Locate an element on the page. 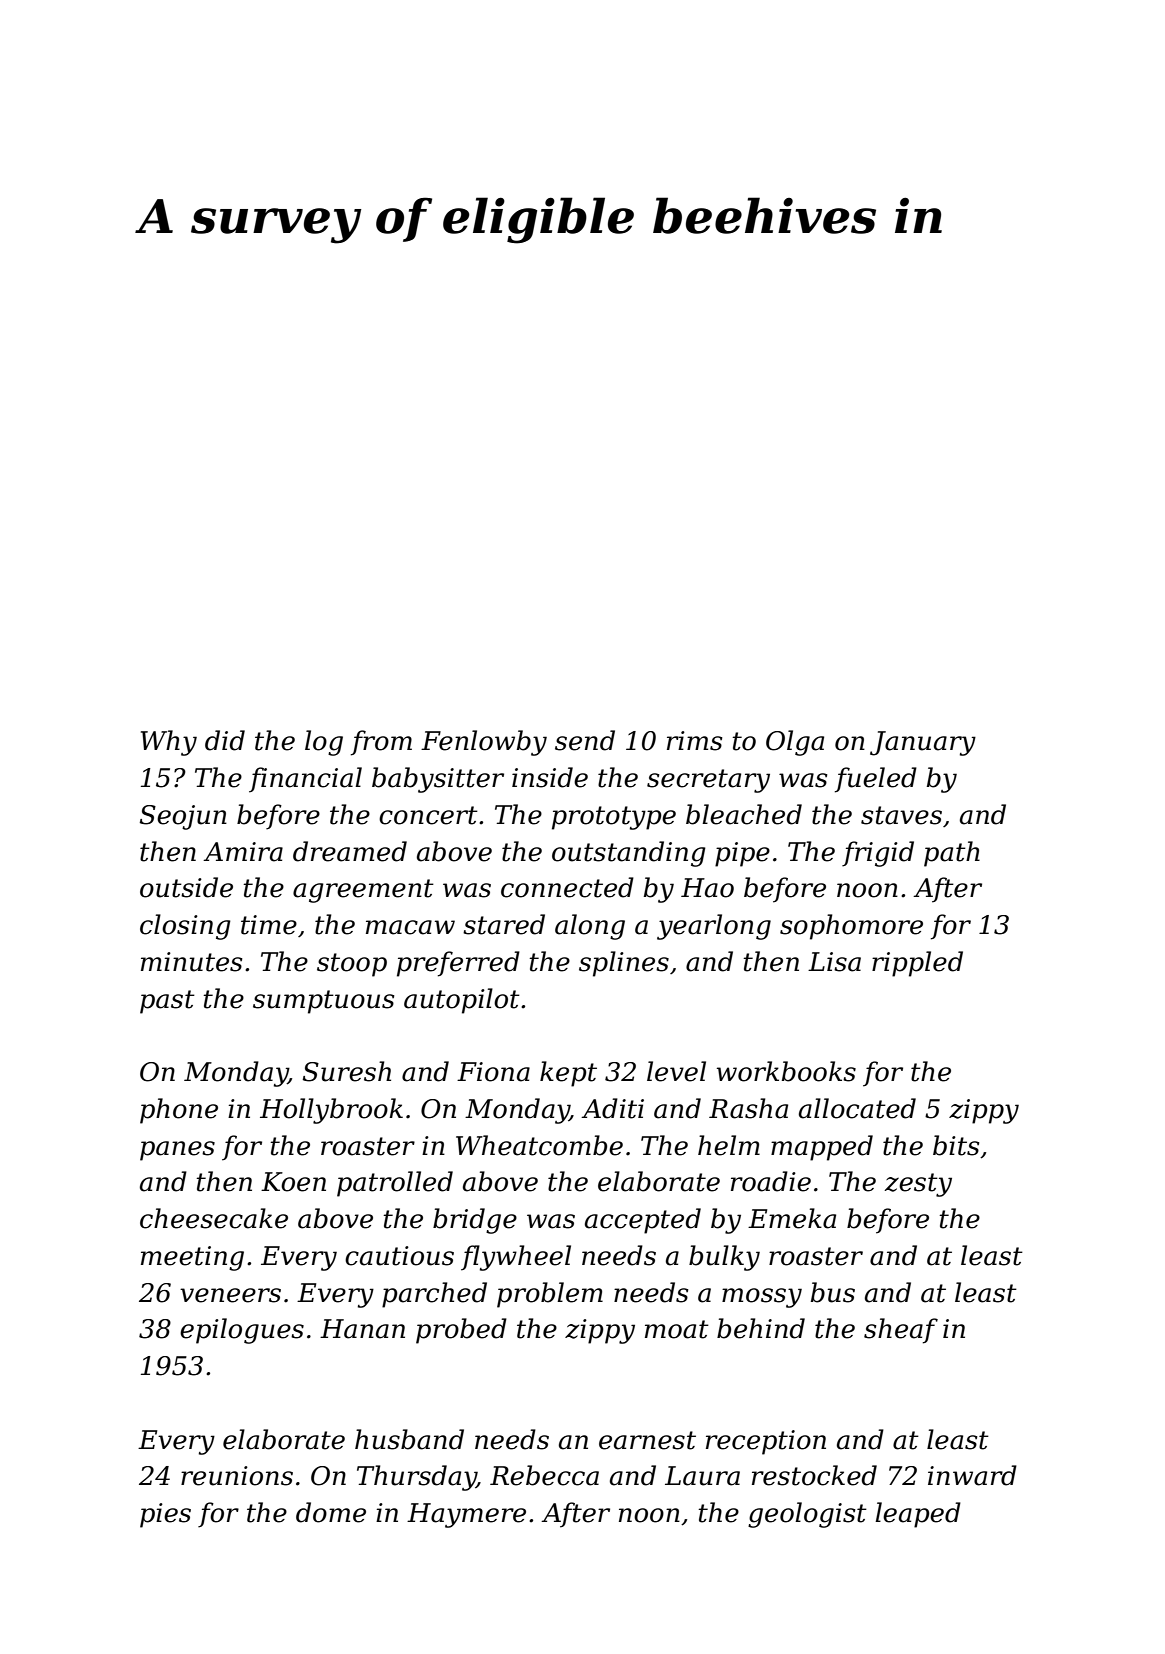 Image resolution: width=1165 pixels, height=1654 pixels. level is located at coordinates (676, 1071).
